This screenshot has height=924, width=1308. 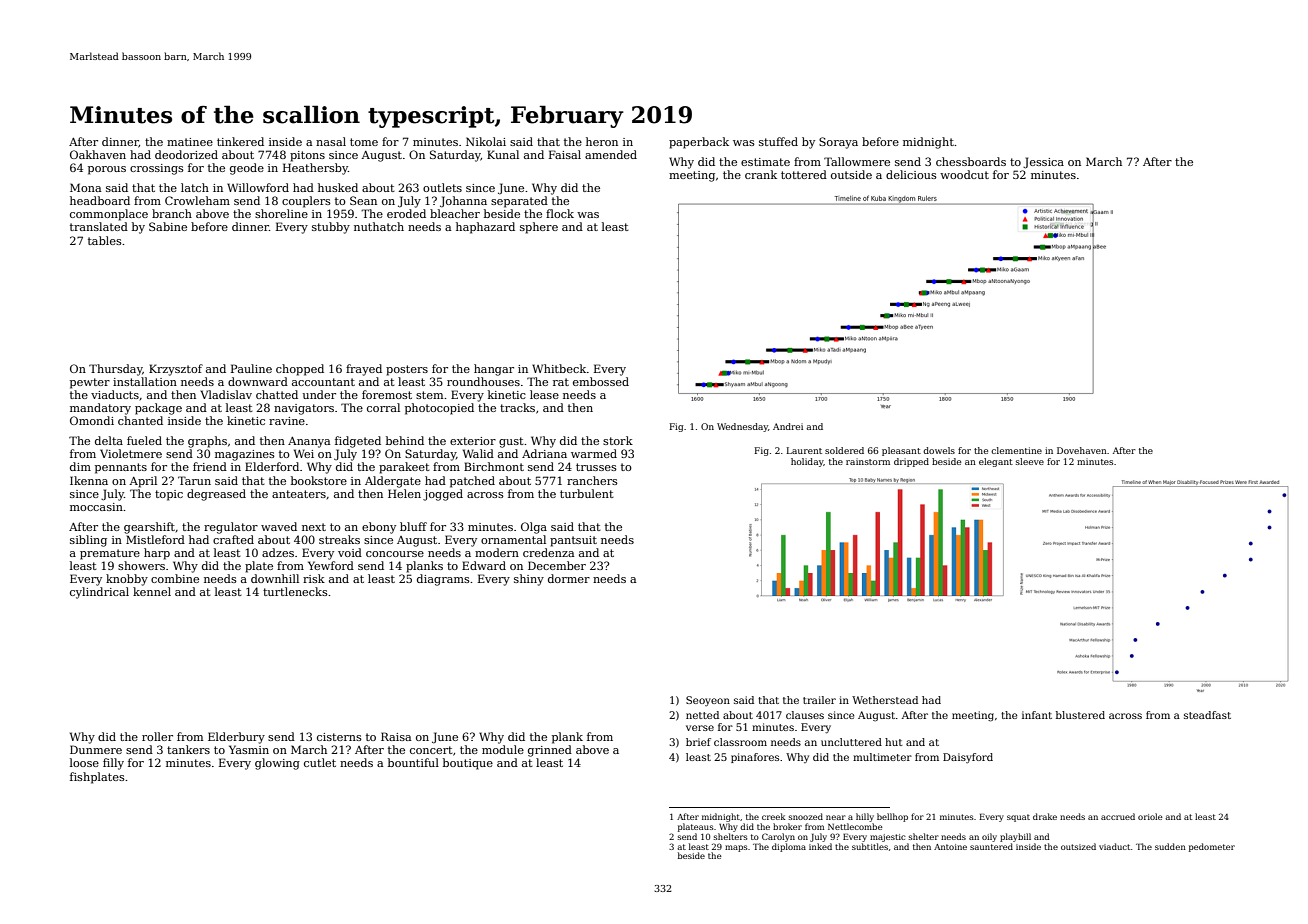 I want to click on Seoyeon, so click(x=708, y=701).
